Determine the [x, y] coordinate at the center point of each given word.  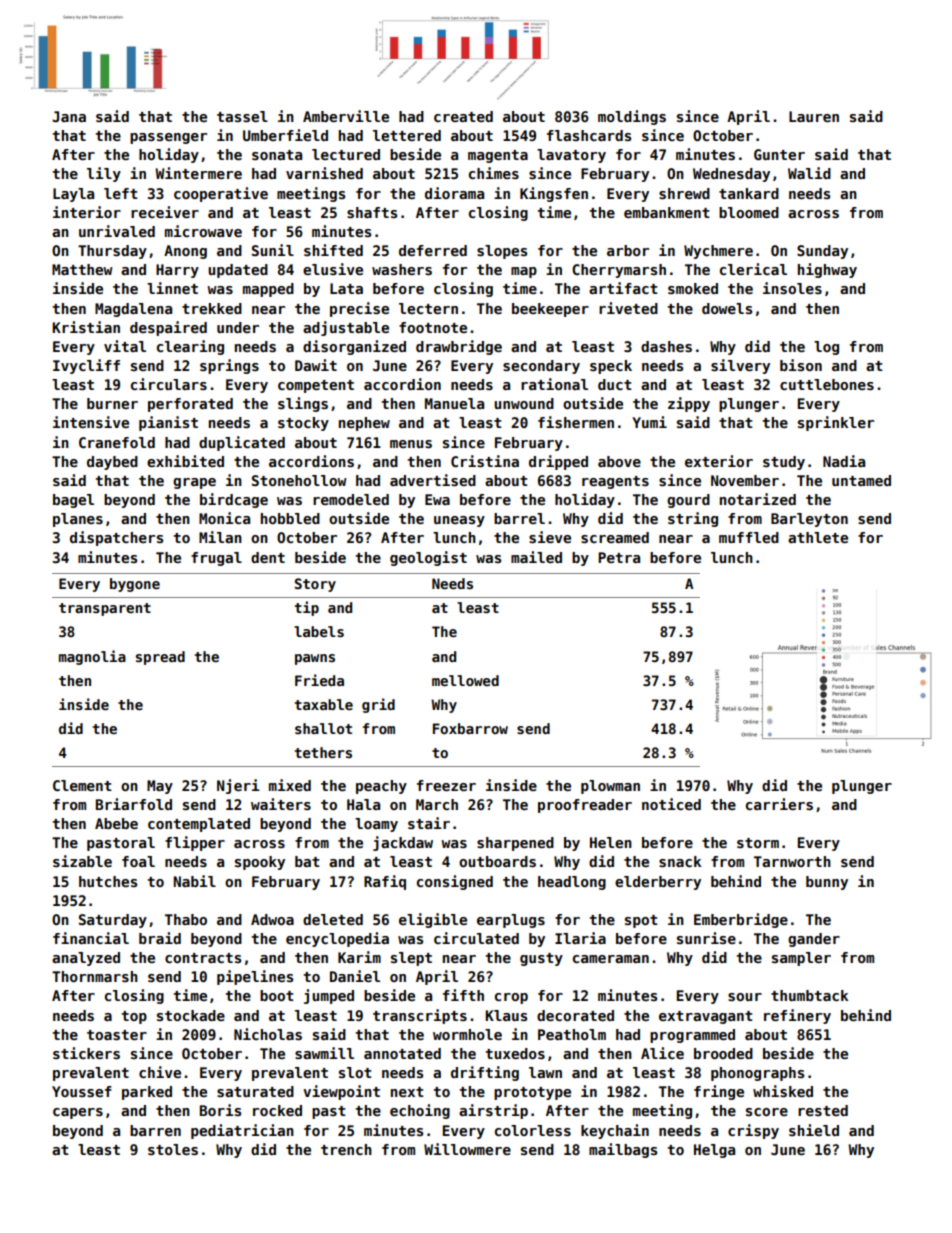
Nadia [844, 461]
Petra [619, 557]
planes [78, 520]
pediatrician [242, 1131]
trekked [212, 308]
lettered [407, 135]
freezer [446, 785]
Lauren [814, 116]
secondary [541, 367]
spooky [260, 863]
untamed [861, 480]
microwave [203, 231]
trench [346, 1149]
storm [758, 843]
